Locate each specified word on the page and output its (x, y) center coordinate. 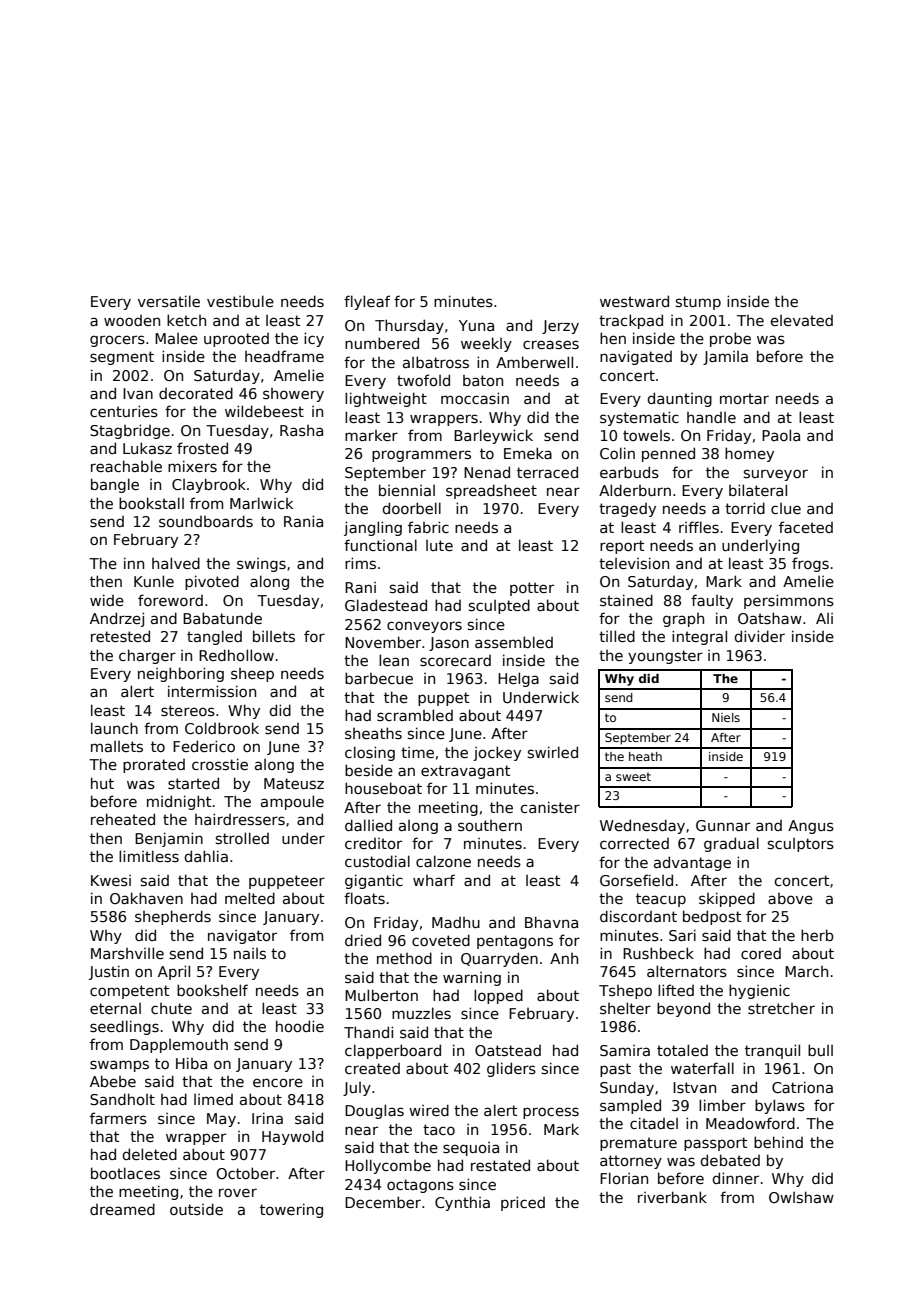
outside (196, 1209)
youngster (665, 657)
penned (668, 454)
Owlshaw (801, 1197)
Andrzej (117, 619)
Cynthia (462, 1203)
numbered (382, 343)
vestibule (240, 301)
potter (532, 589)
